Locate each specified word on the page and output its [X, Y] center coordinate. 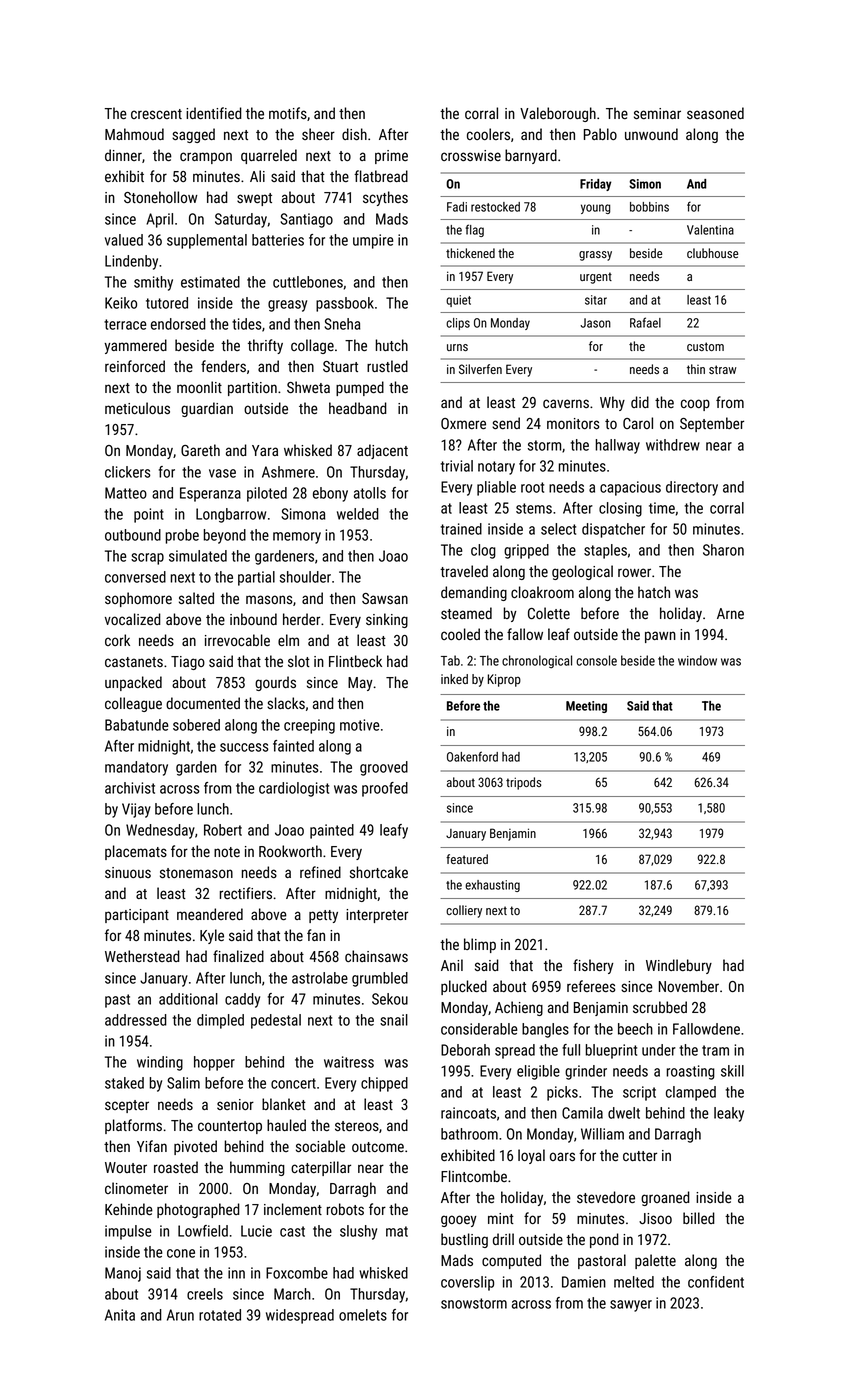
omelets [363, 1315]
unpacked [133, 683]
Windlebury [679, 966]
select [558, 529]
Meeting [586, 707]
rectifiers [246, 893]
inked [454, 679]
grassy [595, 256]
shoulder [305, 577]
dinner [123, 155]
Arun [180, 1315]
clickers [128, 472]
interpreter [377, 916]
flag [475, 230]
